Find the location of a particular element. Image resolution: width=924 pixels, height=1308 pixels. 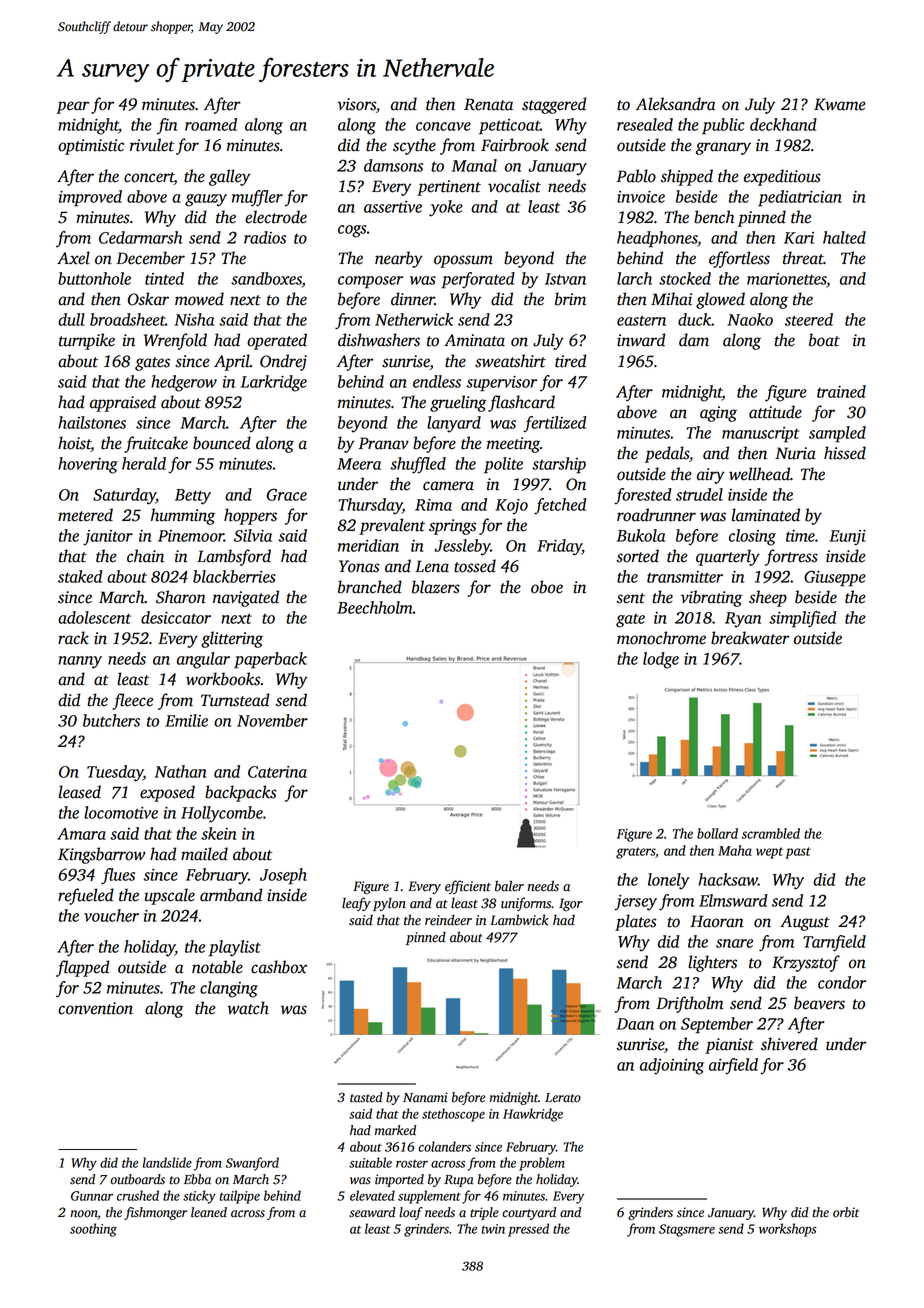

past is located at coordinates (798, 853).
